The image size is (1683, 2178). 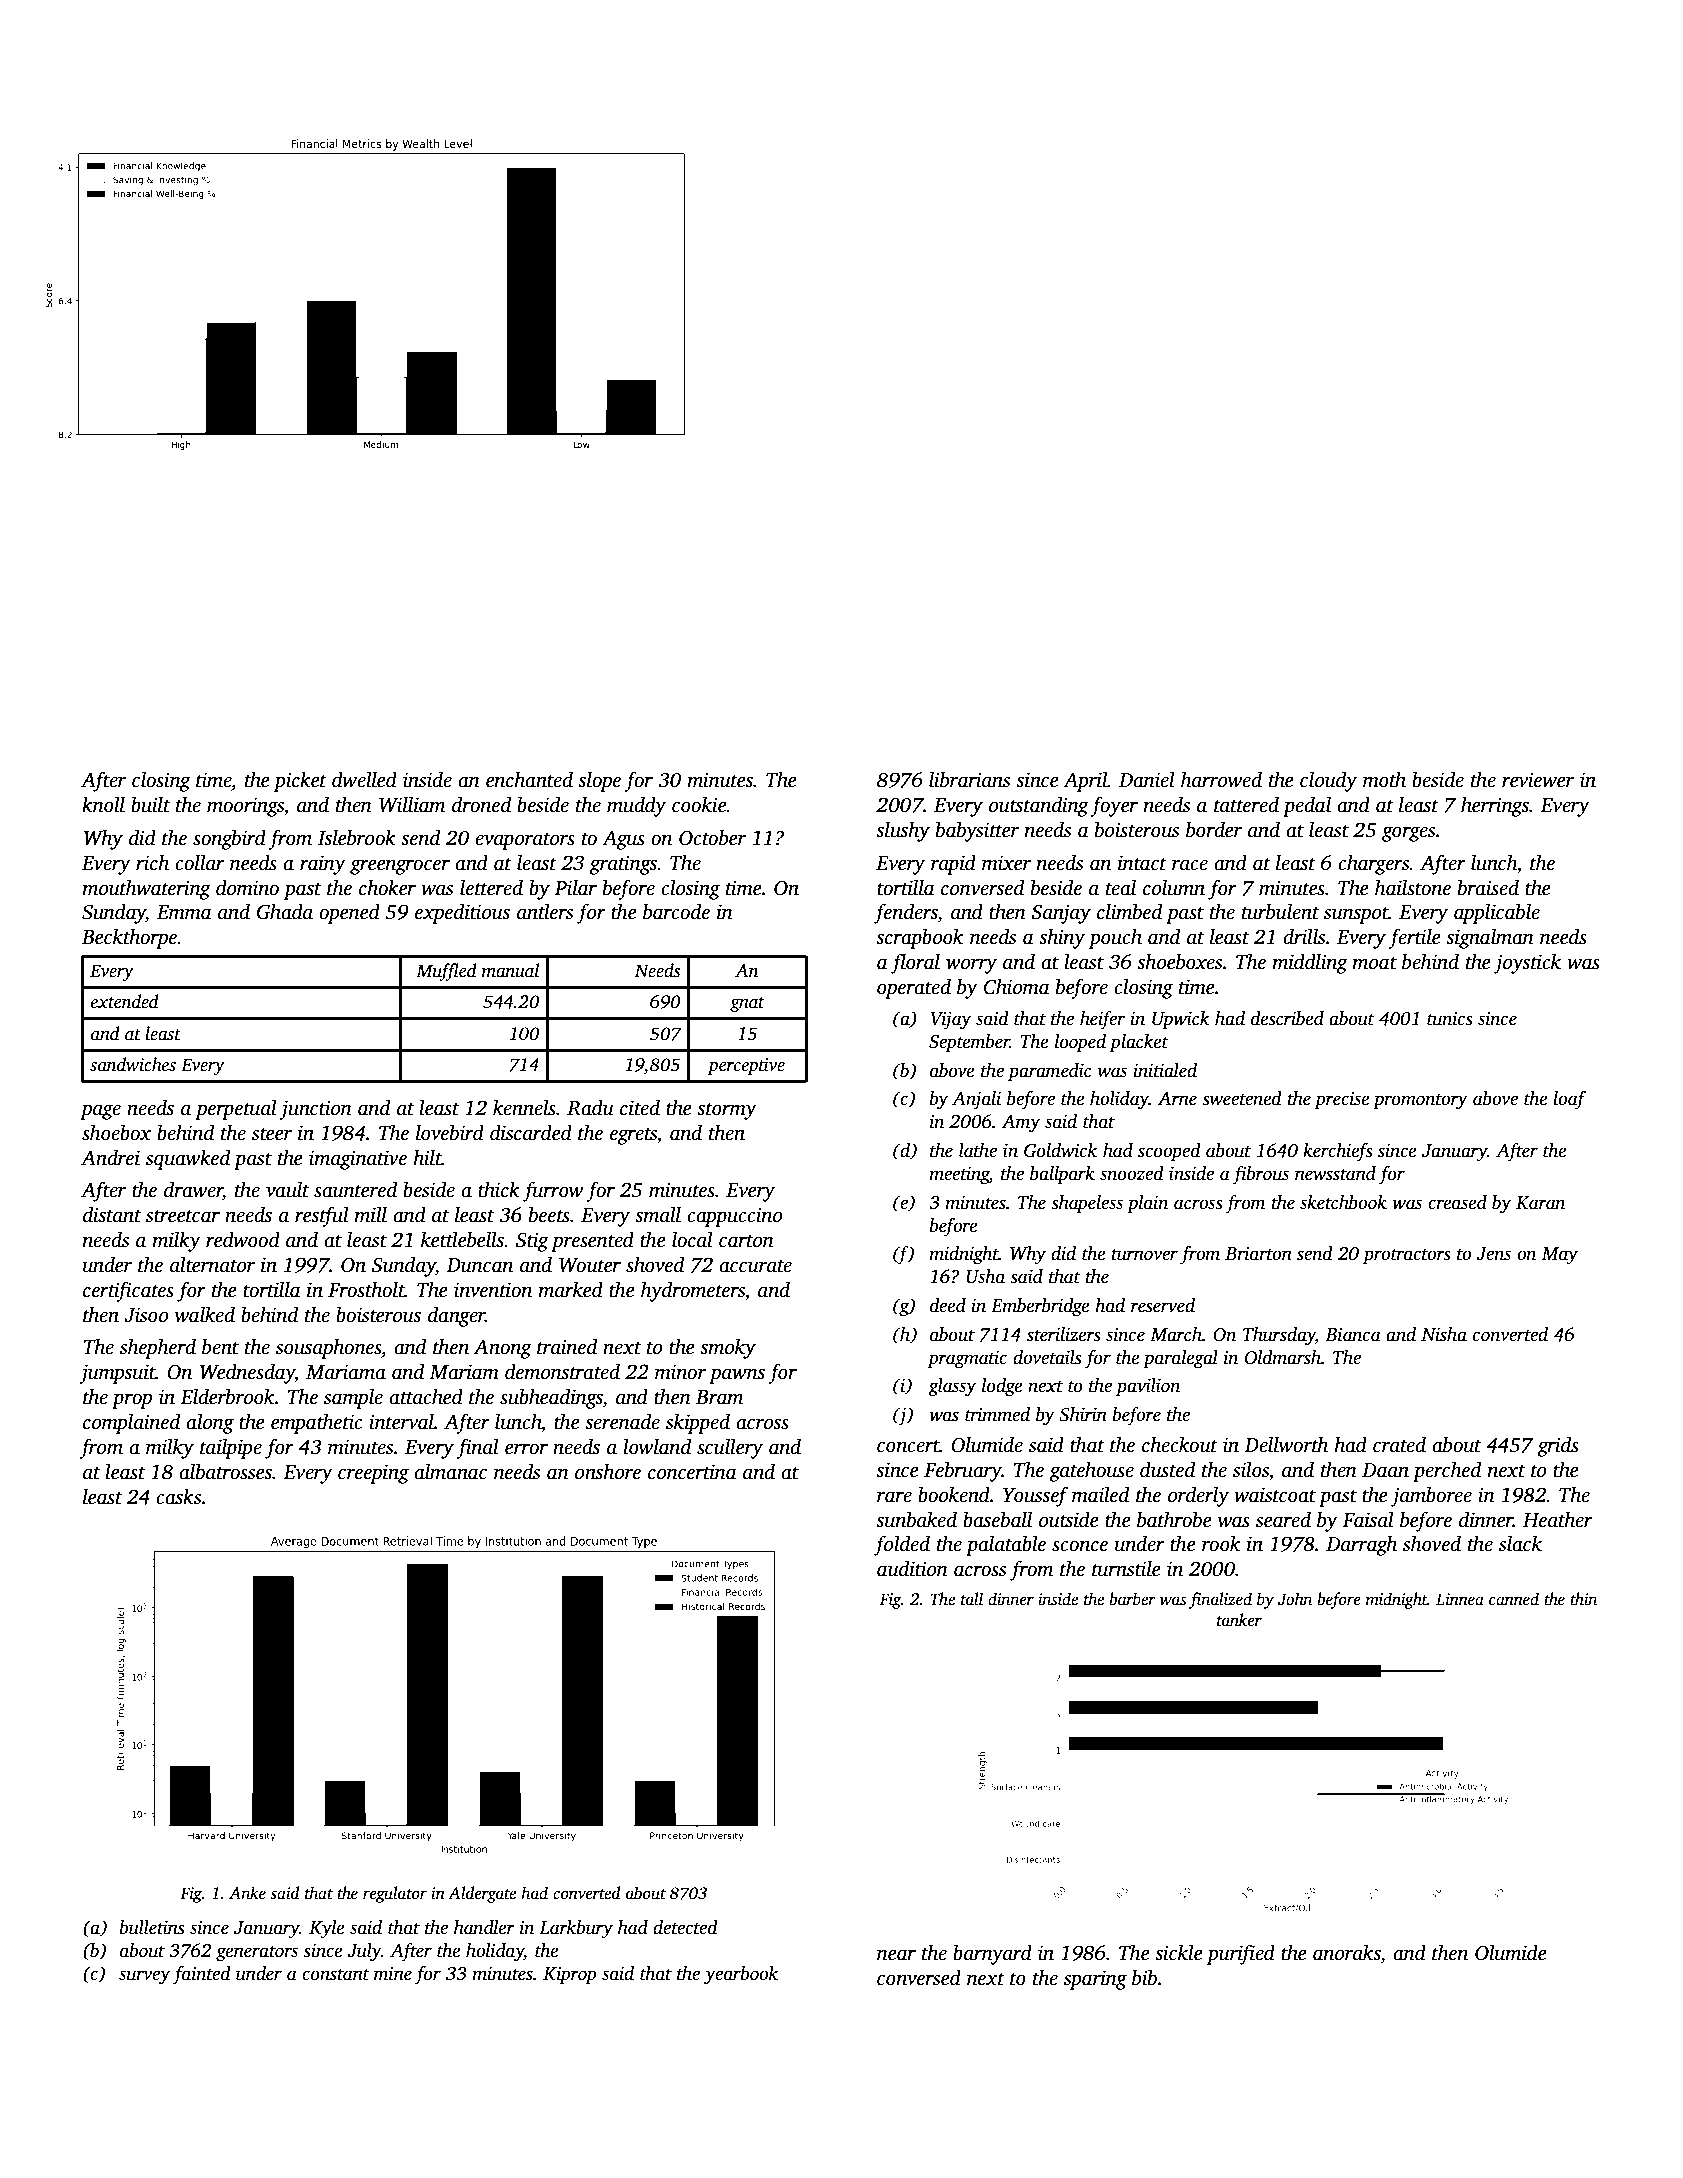 What do you see at coordinates (1132, 1599) in the screenshot?
I see `barber` at bounding box center [1132, 1599].
